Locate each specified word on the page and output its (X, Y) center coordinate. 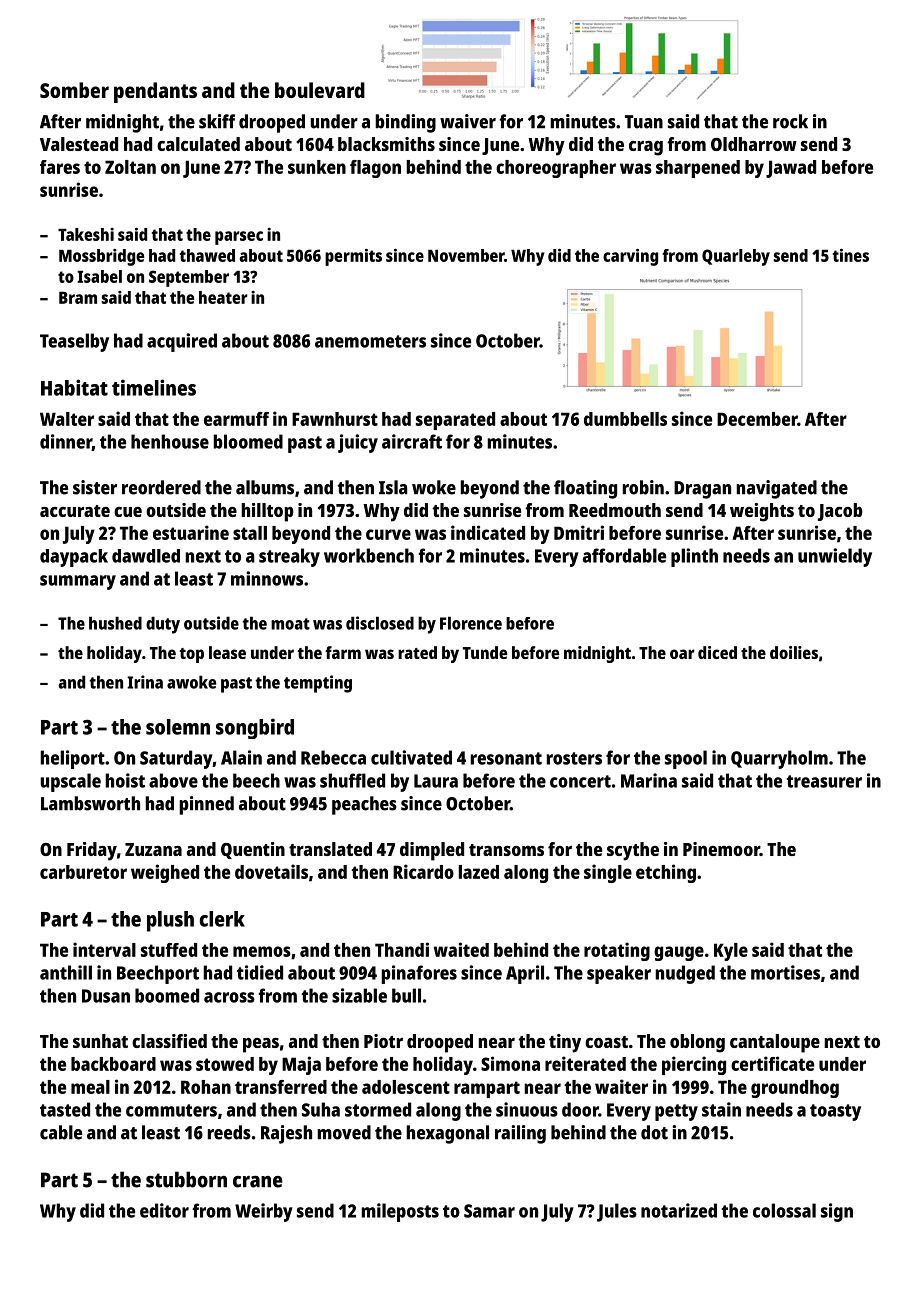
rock (790, 121)
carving (630, 257)
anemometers (370, 341)
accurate (75, 511)
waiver (468, 121)
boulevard (320, 90)
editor (164, 1210)
